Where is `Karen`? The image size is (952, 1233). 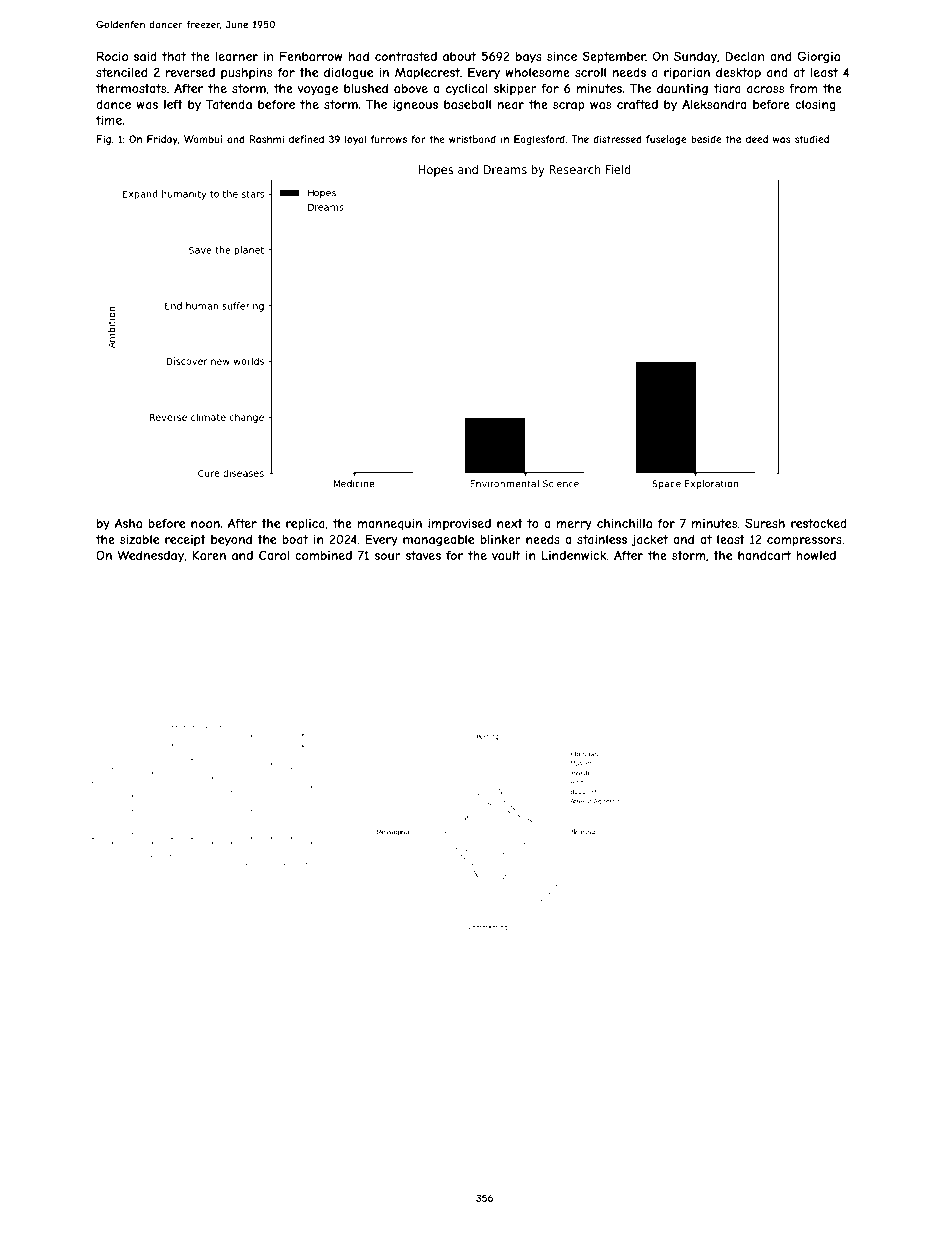 Karen is located at coordinates (209, 555).
